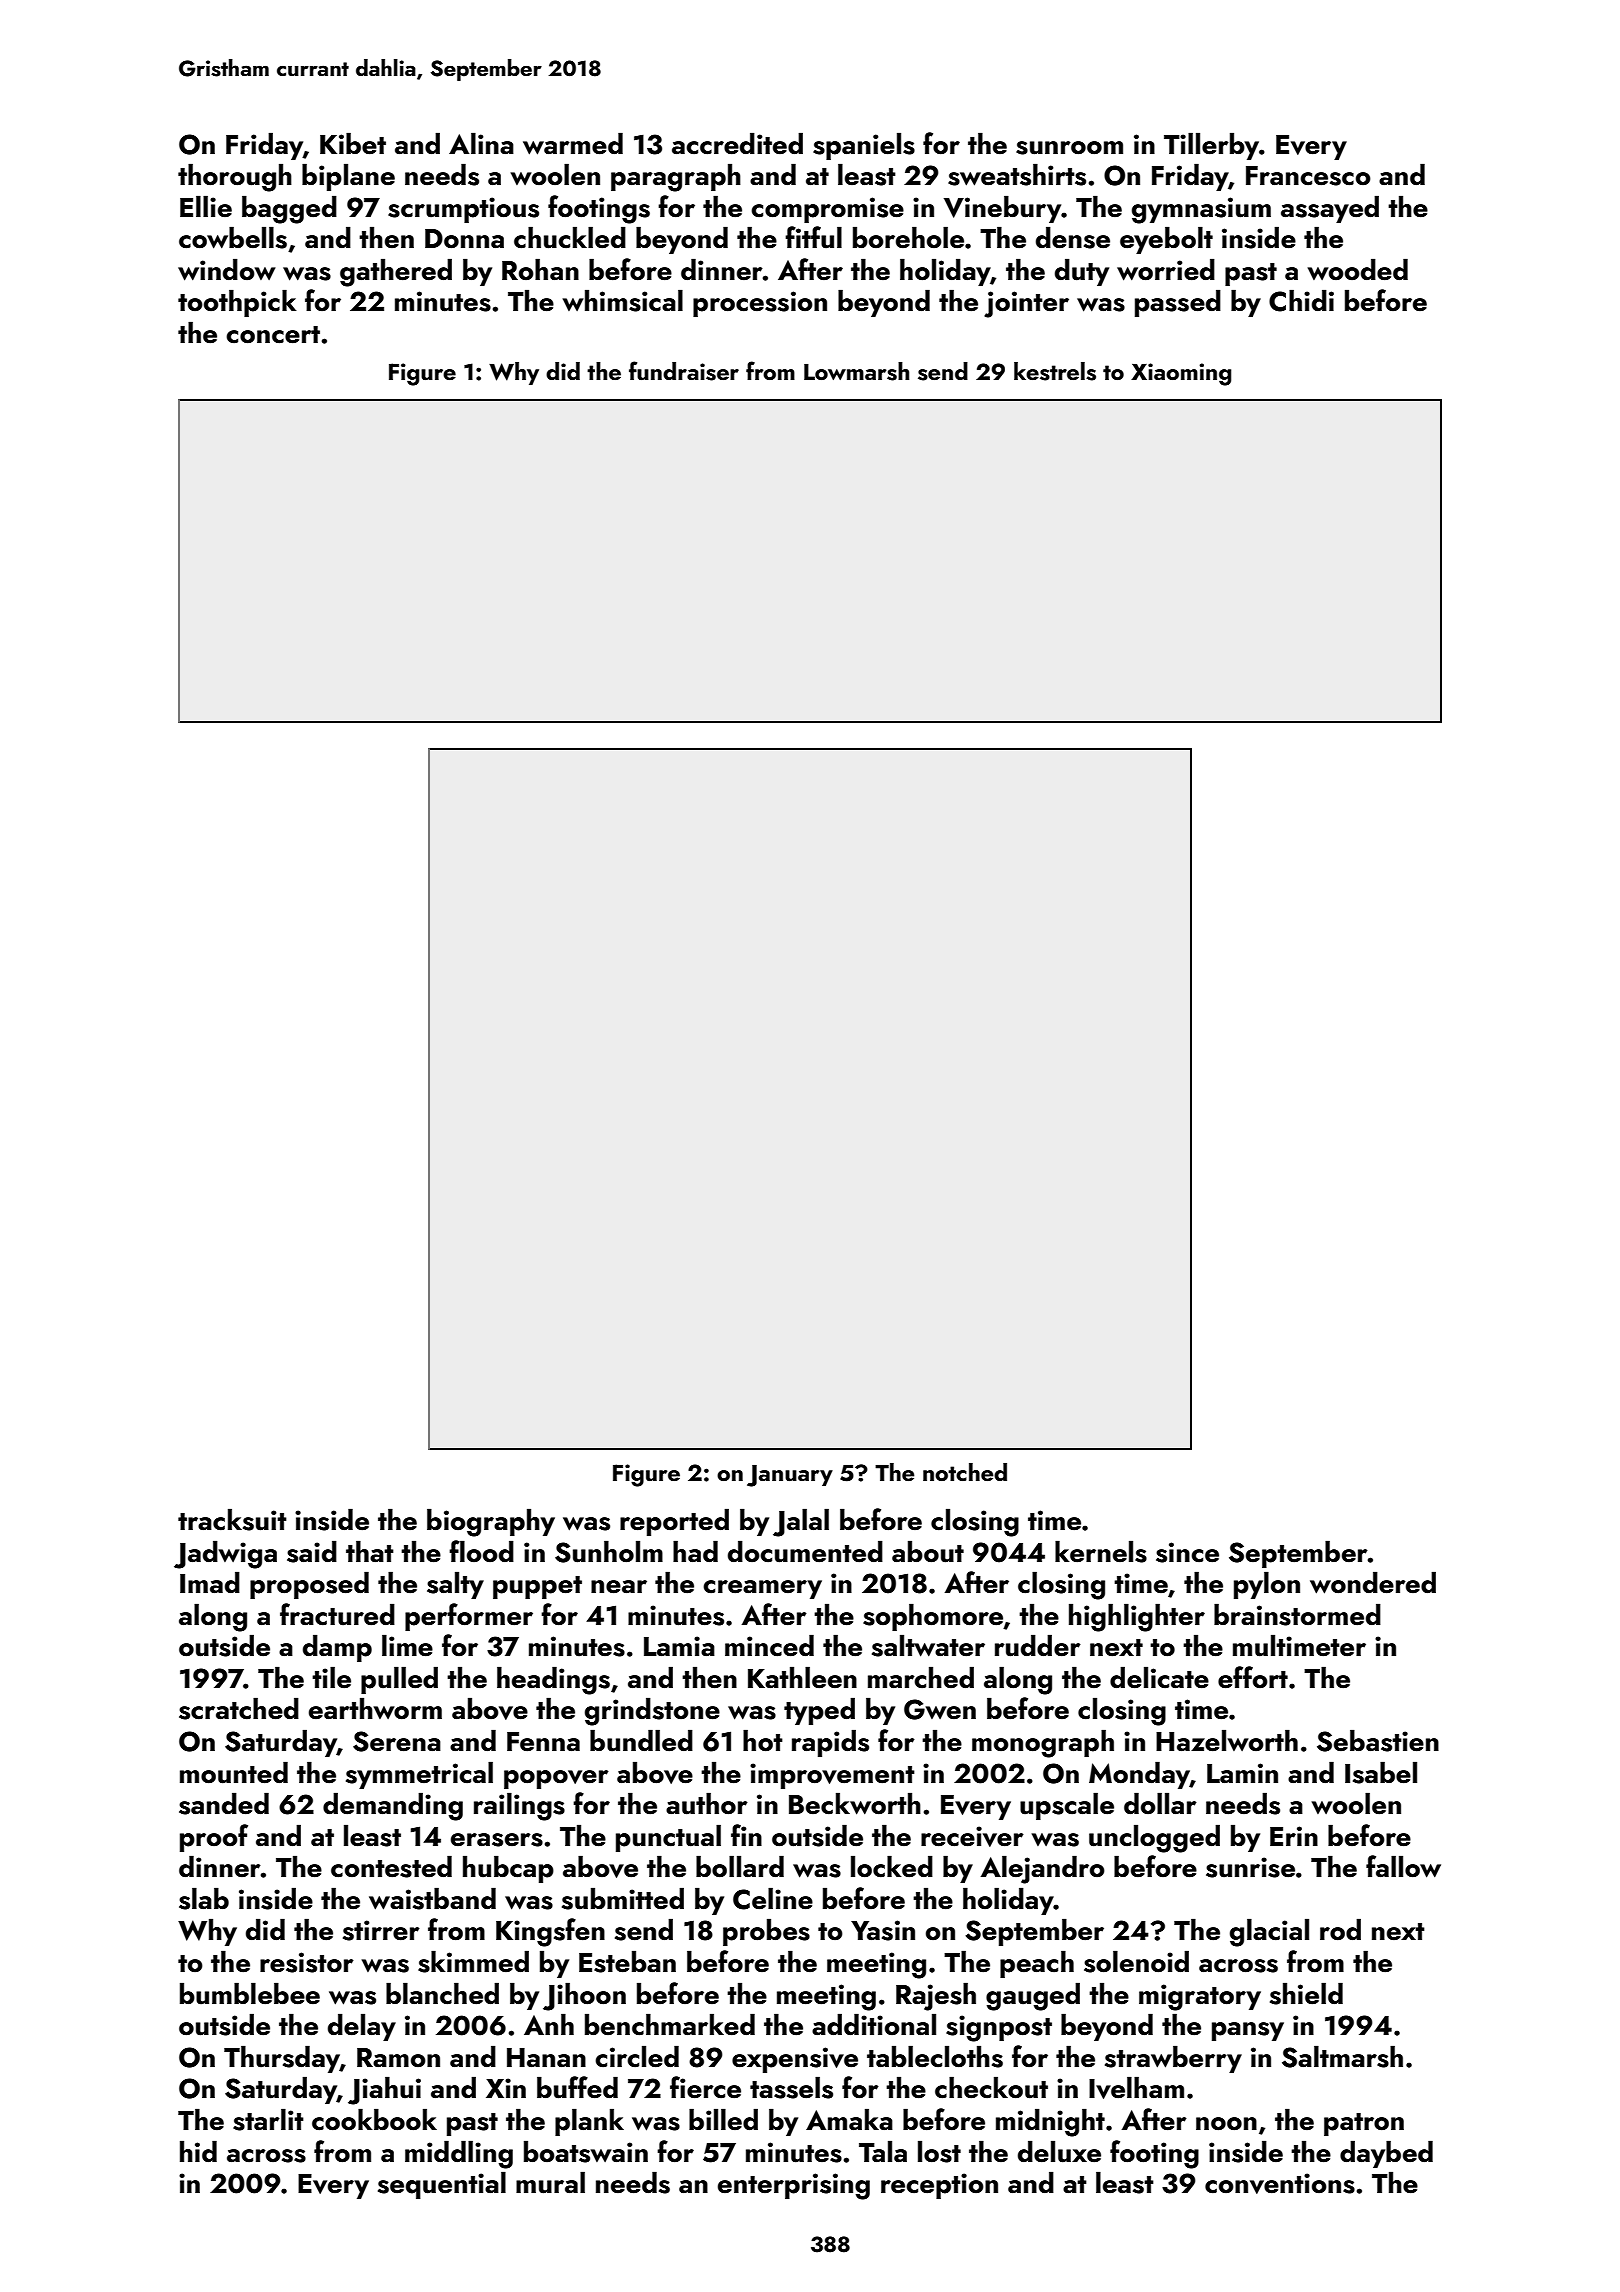 The image size is (1620, 2292). Describe the element at coordinates (273, 335) in the document. I see `concert` at that location.
